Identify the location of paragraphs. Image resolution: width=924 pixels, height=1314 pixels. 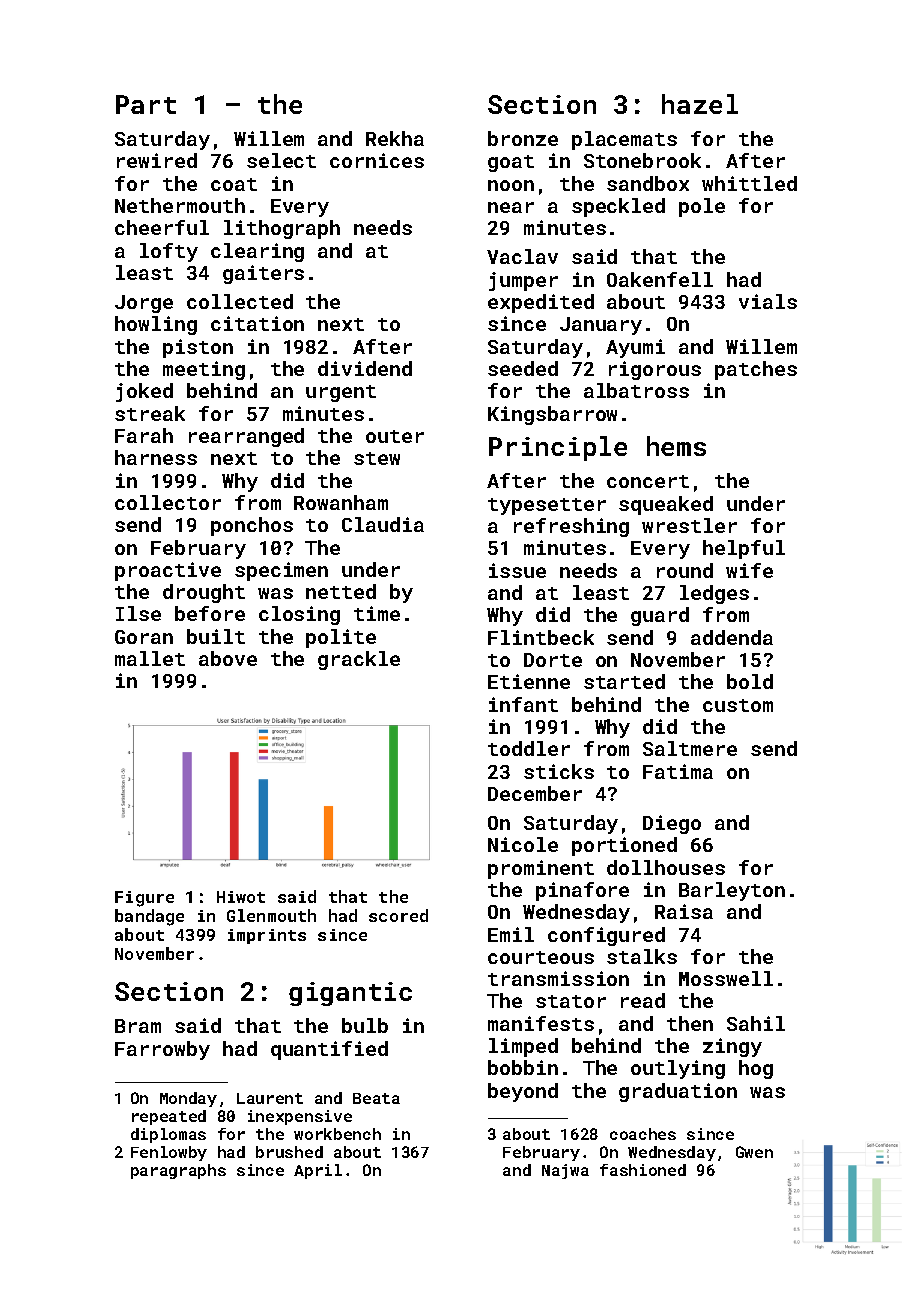
(178, 1171).
